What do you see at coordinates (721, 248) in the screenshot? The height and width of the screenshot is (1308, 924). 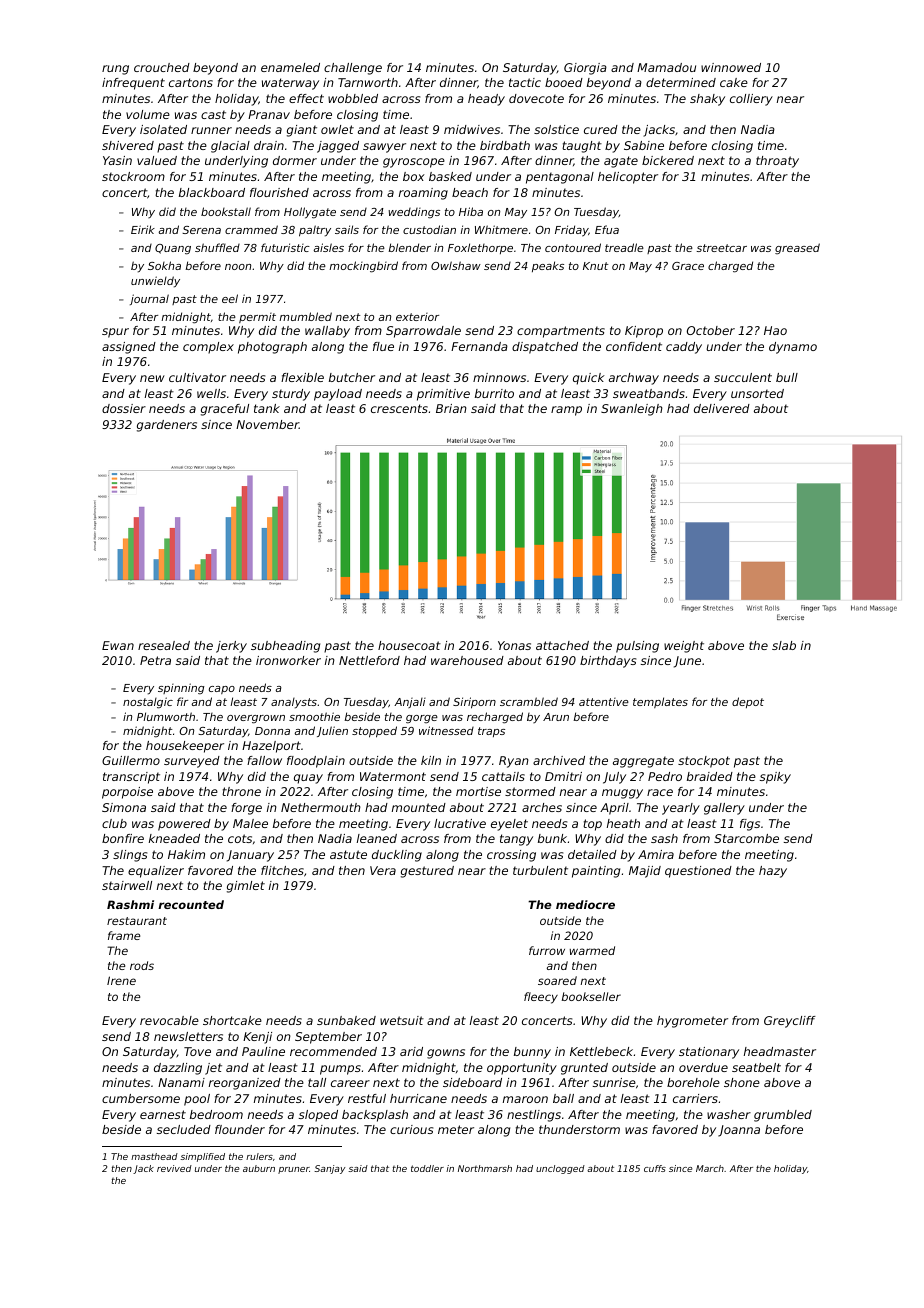 I see `streetcar` at bounding box center [721, 248].
